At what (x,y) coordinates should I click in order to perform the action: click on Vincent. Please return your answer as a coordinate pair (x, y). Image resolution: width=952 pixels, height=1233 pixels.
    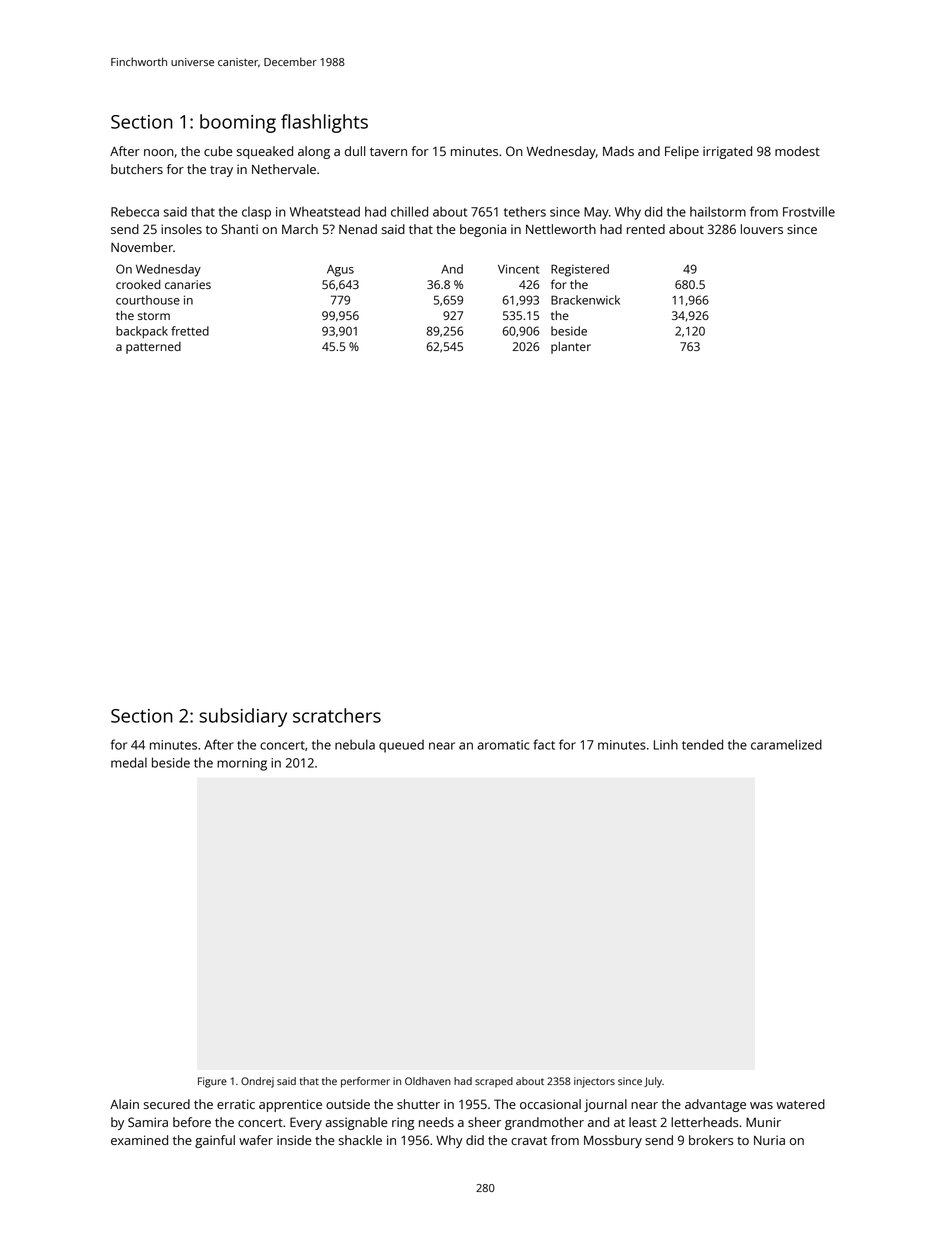
    Looking at the image, I should click on (519, 269).
